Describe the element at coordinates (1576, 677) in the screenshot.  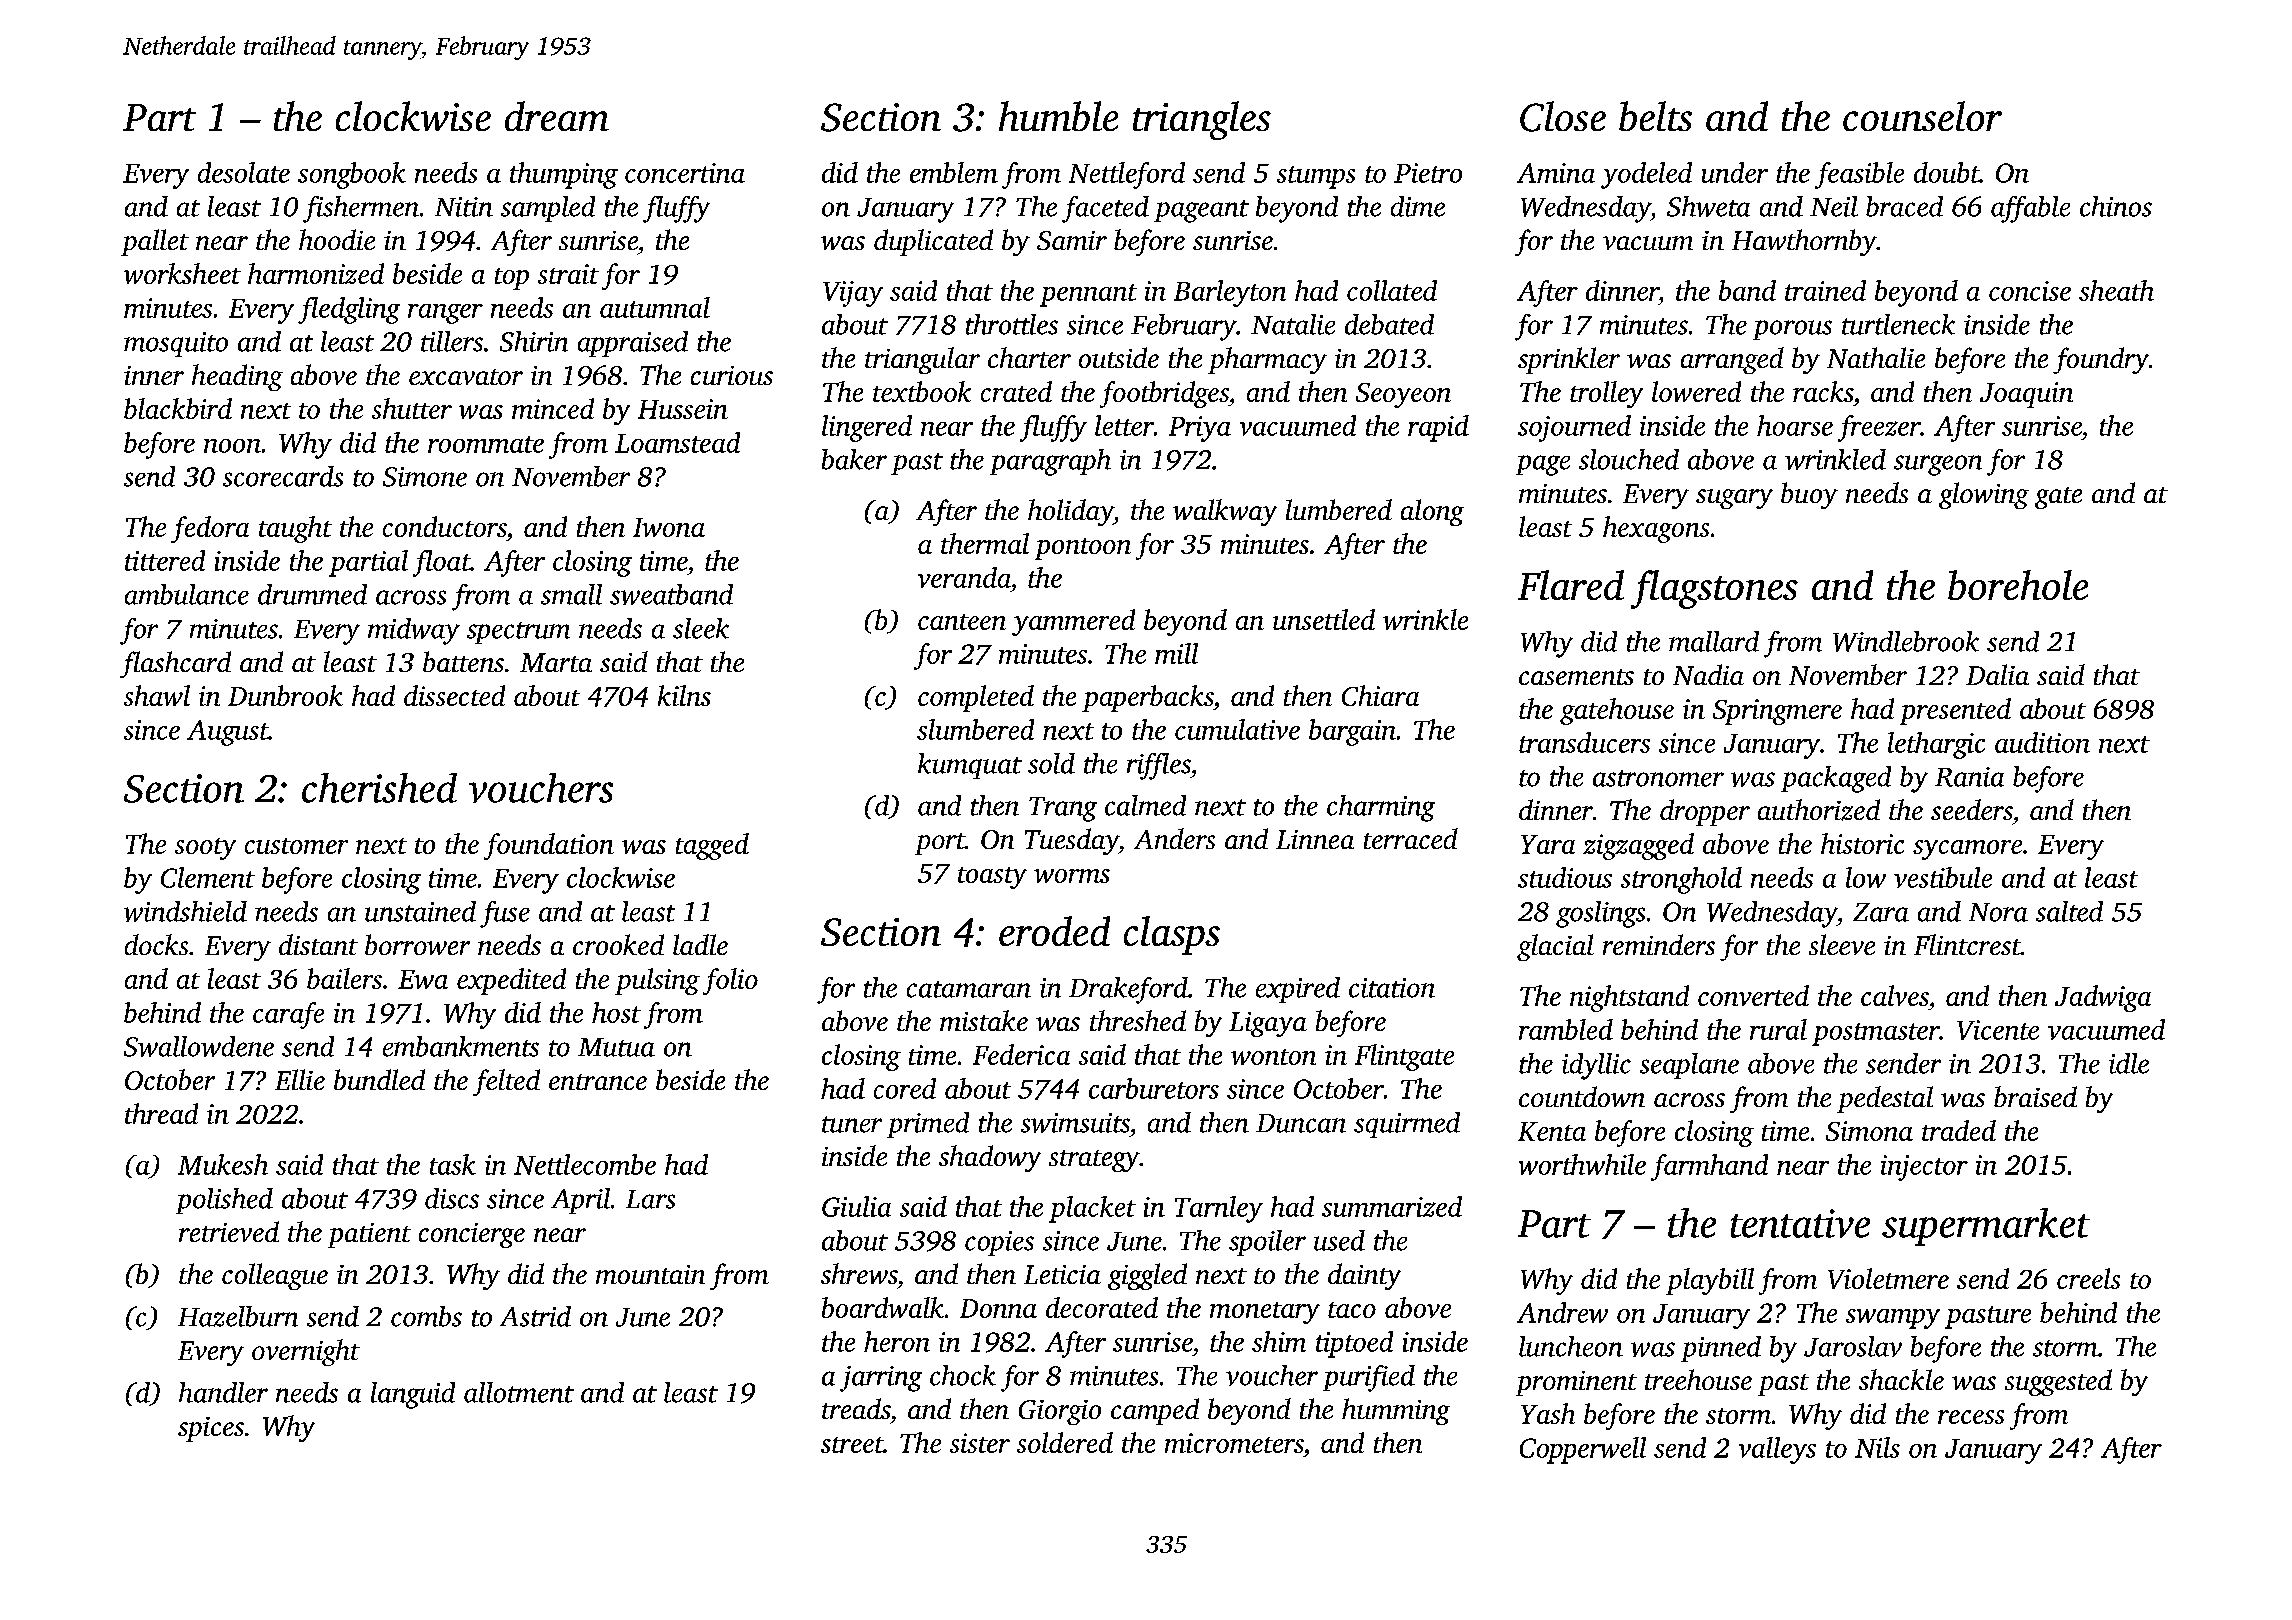
I see `casements` at that location.
